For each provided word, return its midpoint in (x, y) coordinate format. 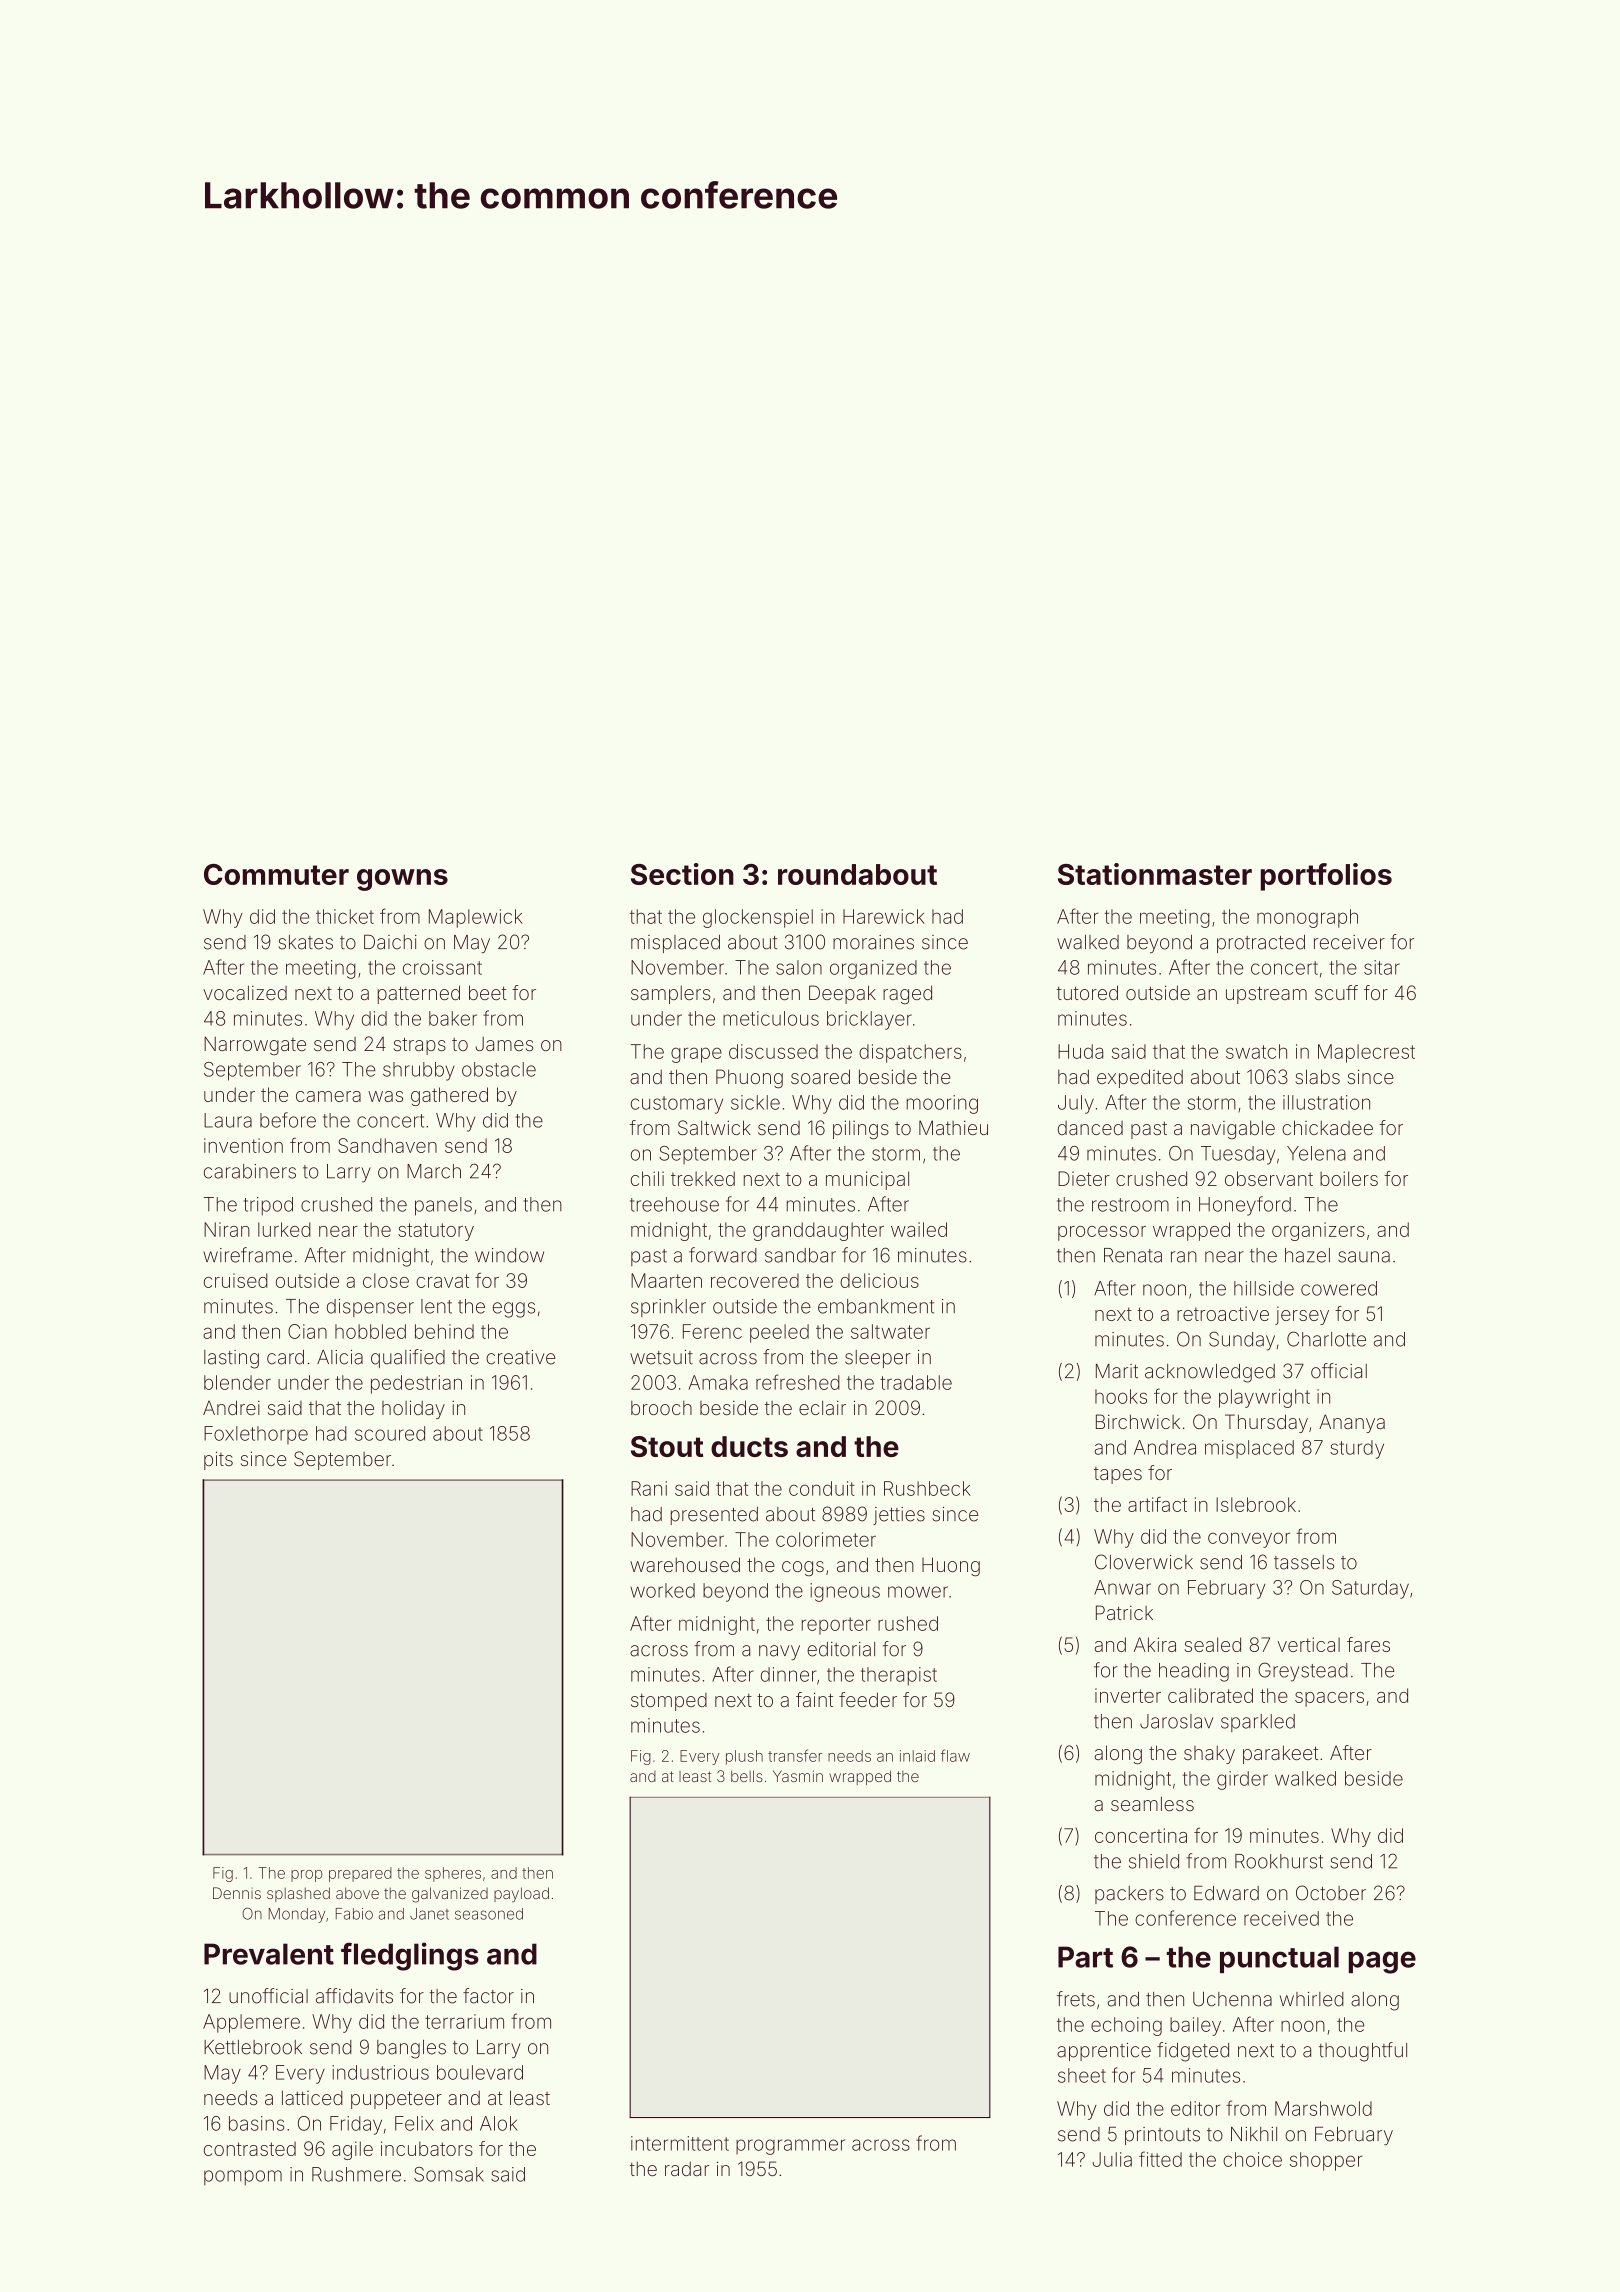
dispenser (370, 1308)
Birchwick (1138, 1421)
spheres (453, 1874)
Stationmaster (1155, 874)
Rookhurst (1279, 1861)
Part (1085, 1957)
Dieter (1084, 1178)
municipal (867, 1180)
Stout (667, 1446)
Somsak (449, 2174)
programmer (790, 2147)
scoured (390, 1433)
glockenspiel (758, 918)
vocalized (245, 992)
